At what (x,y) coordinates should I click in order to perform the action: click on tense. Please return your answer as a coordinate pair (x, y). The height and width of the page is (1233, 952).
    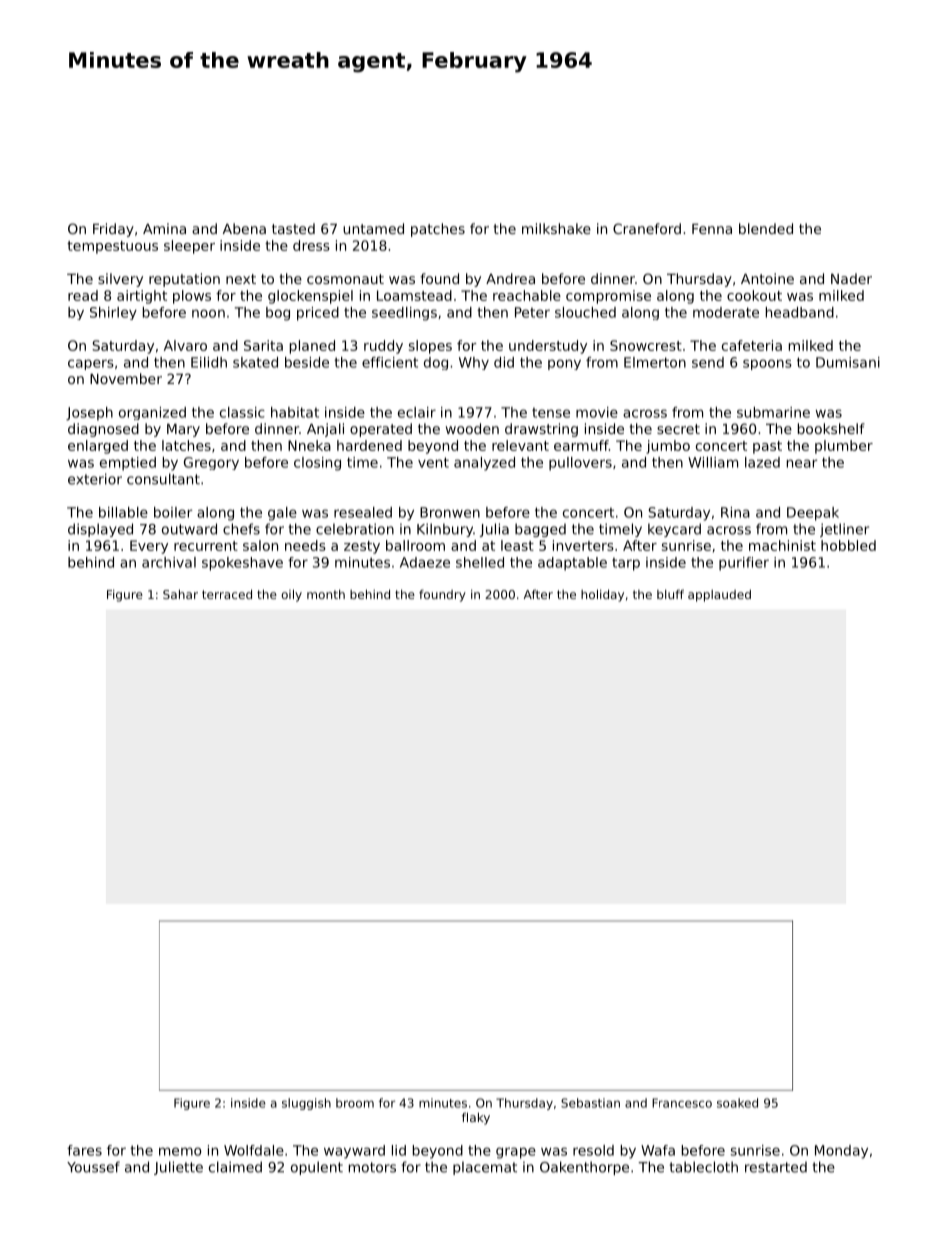
    Looking at the image, I should click on (551, 413).
